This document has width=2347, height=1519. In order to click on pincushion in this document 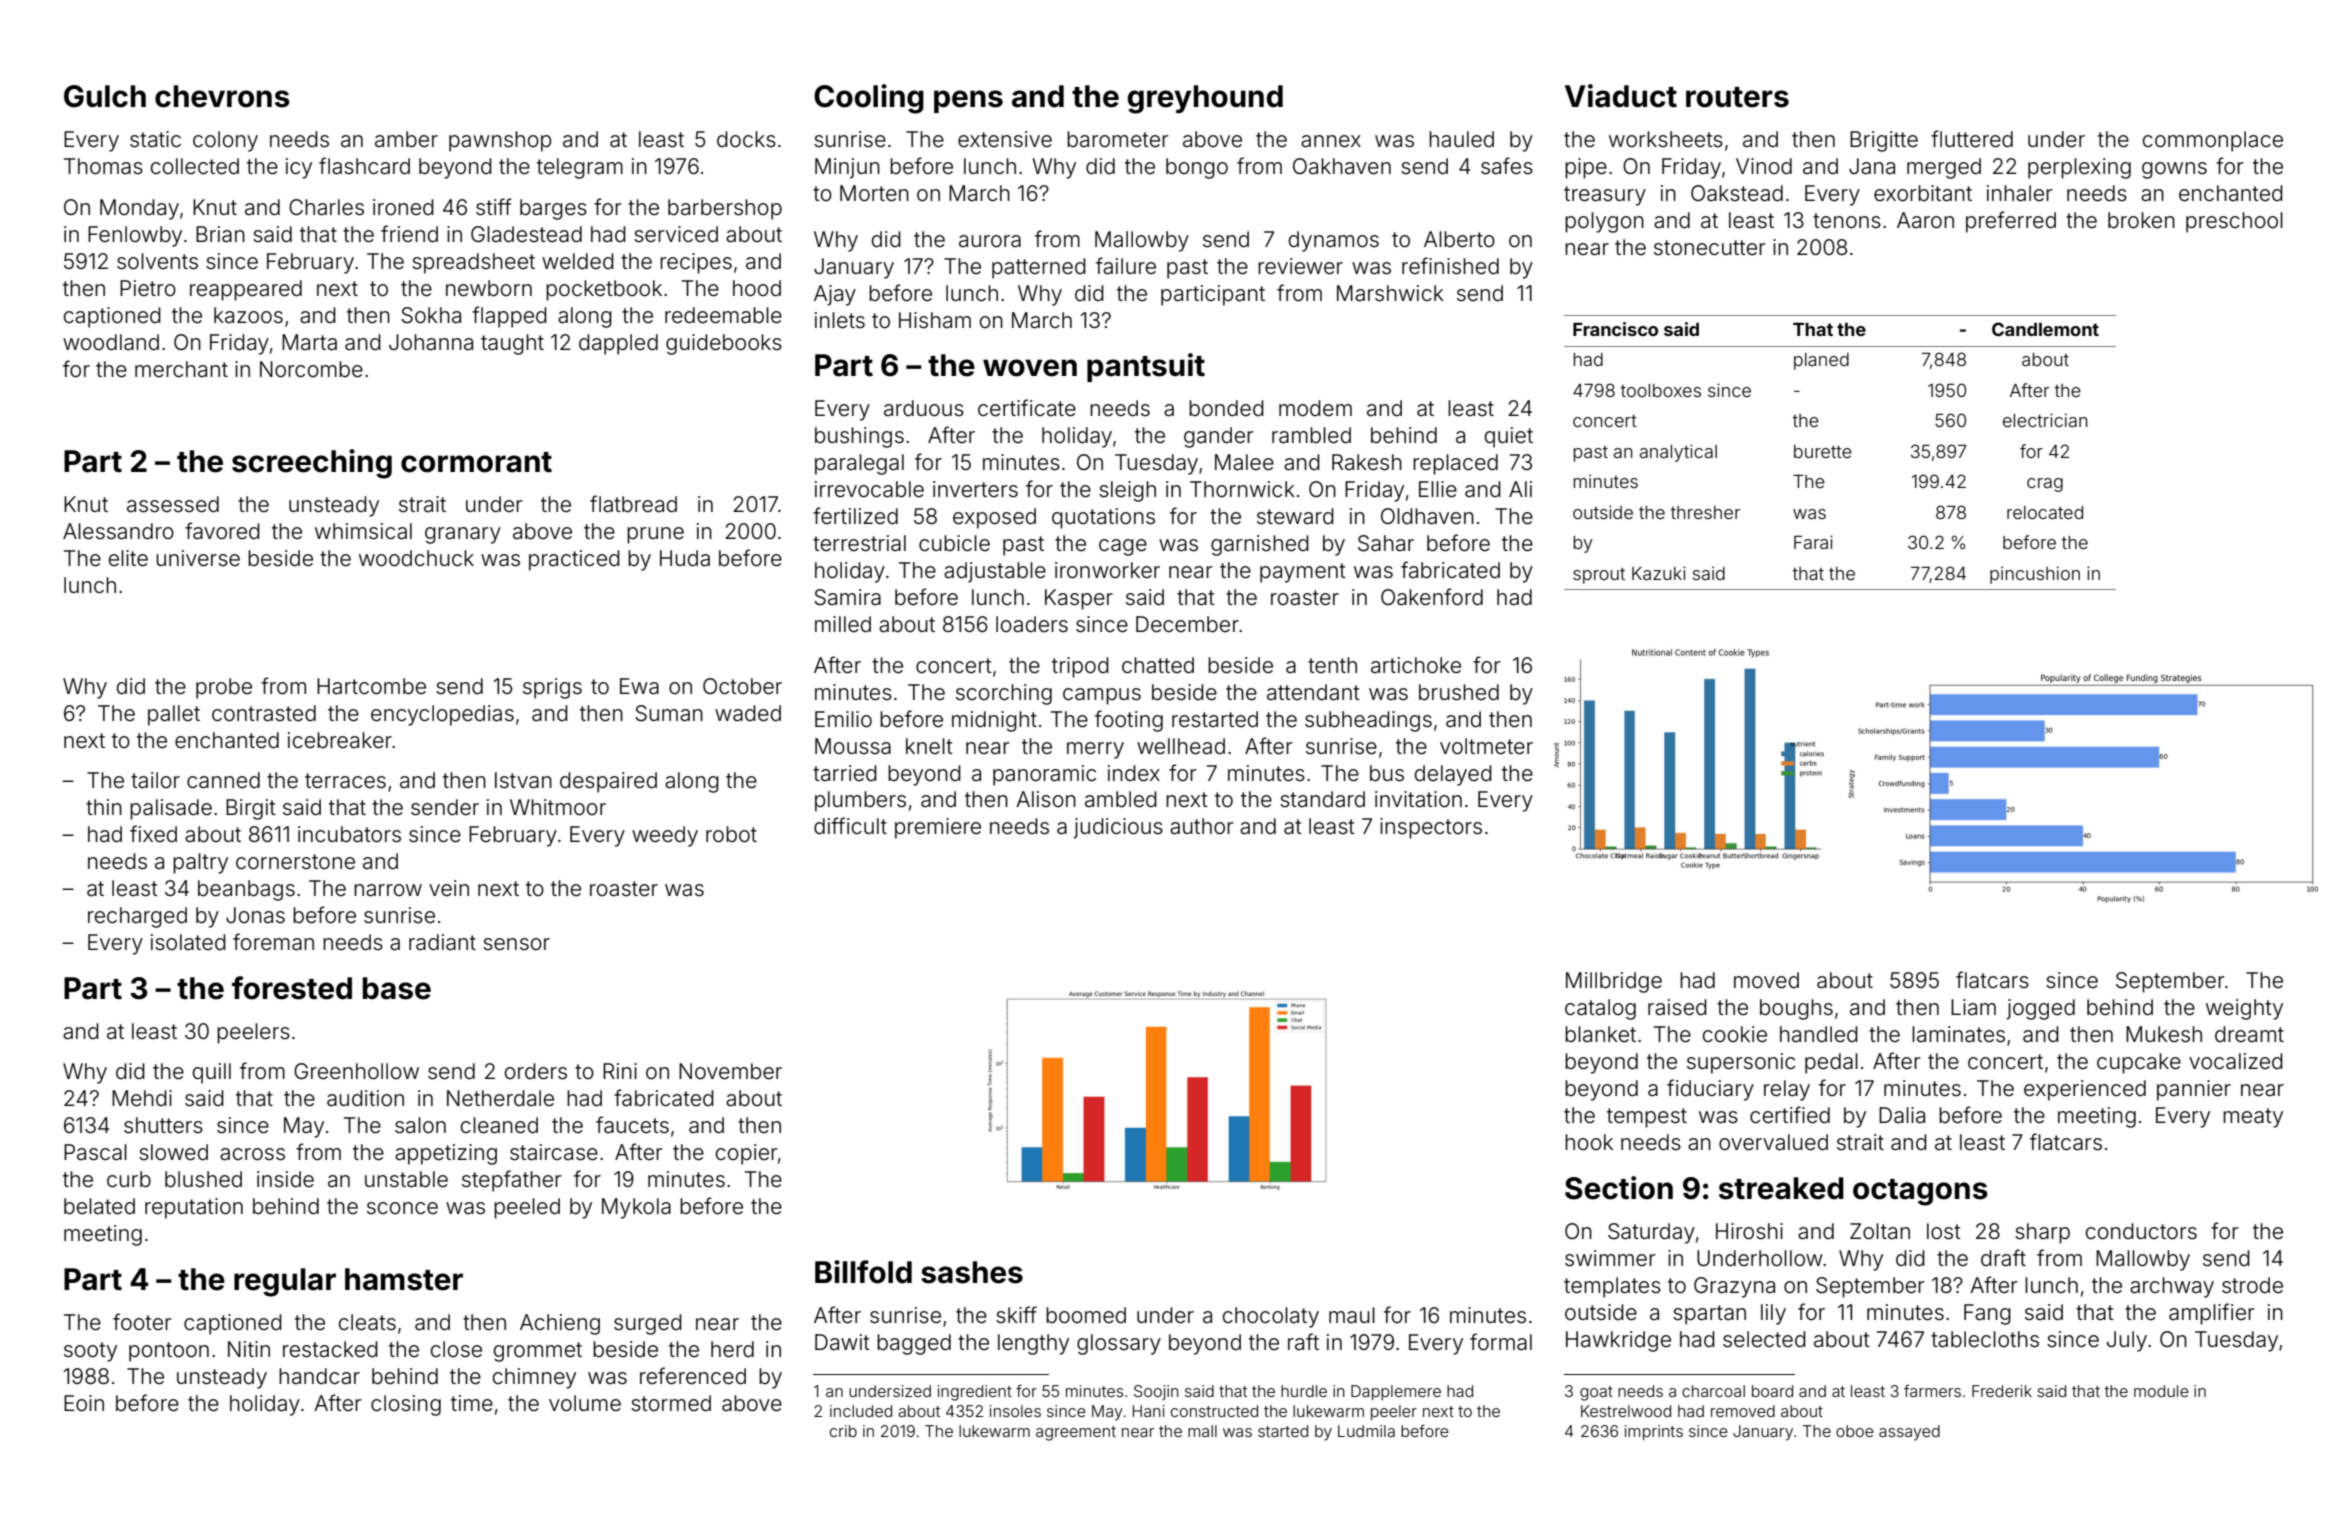, I will do `click(2035, 575)`.
